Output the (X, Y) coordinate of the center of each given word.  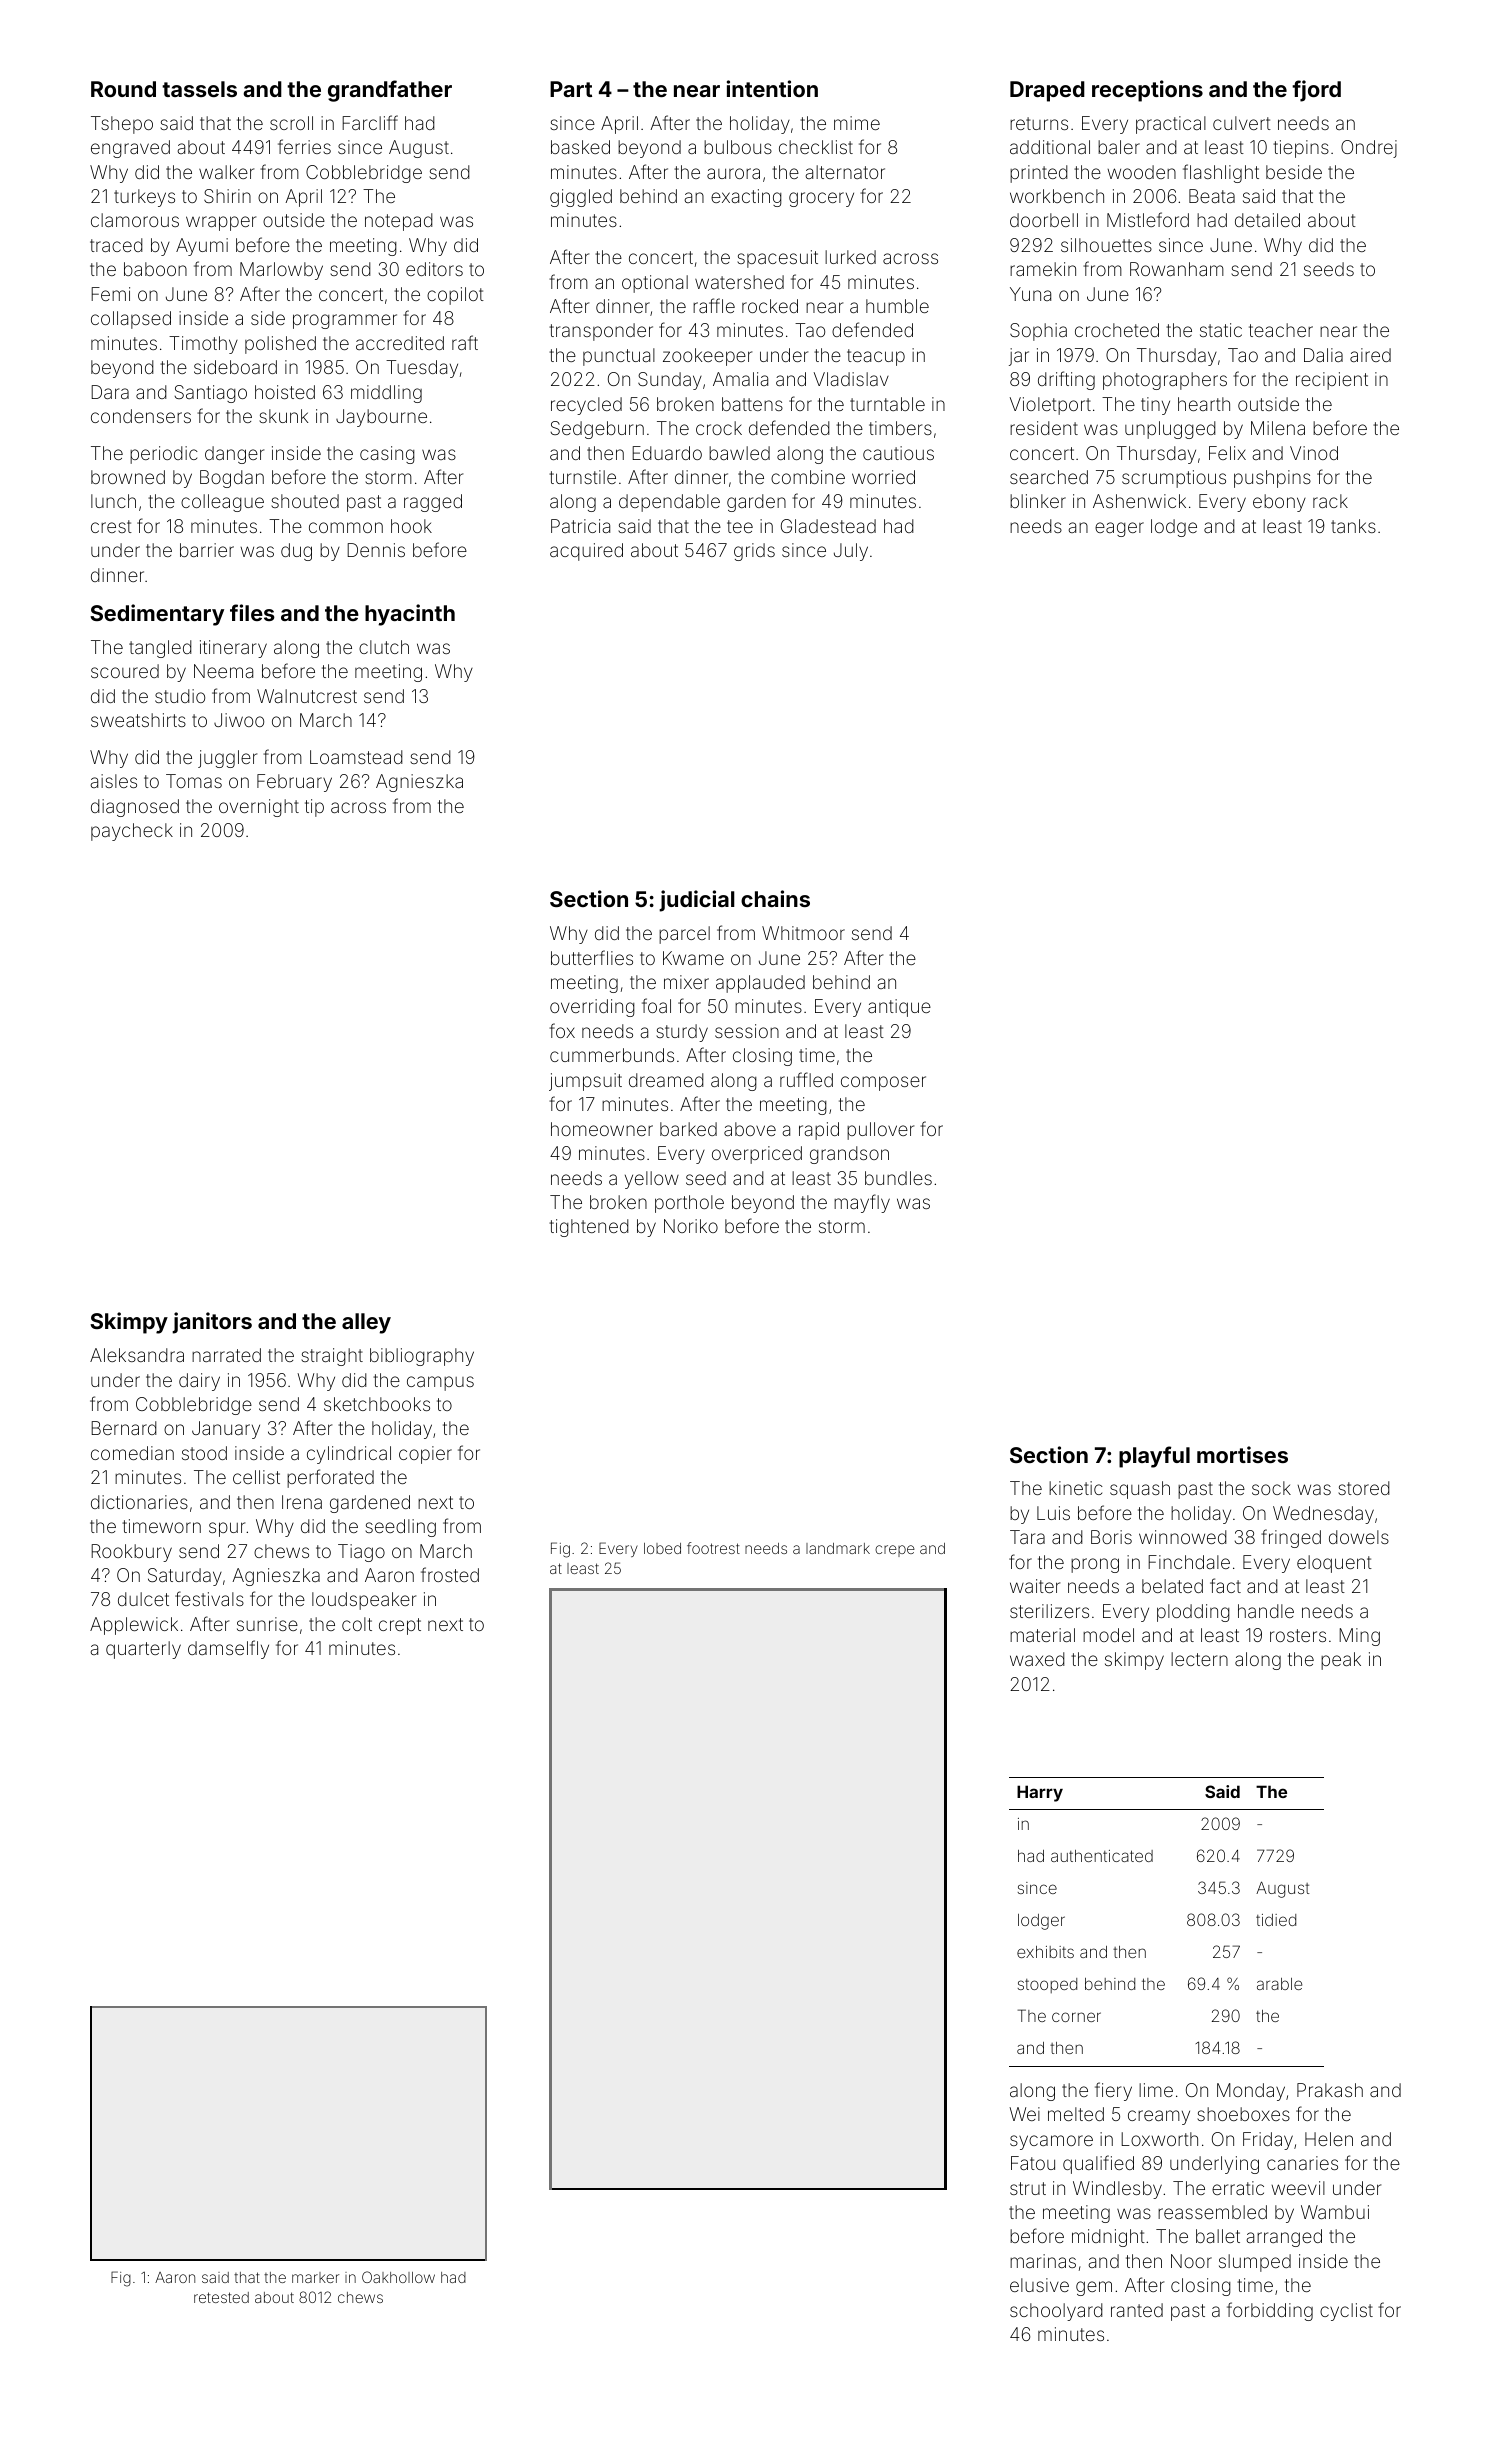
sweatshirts (138, 720)
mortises (1242, 1454)
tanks (1353, 526)
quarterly (143, 1650)
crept (400, 1626)
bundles (898, 1178)
